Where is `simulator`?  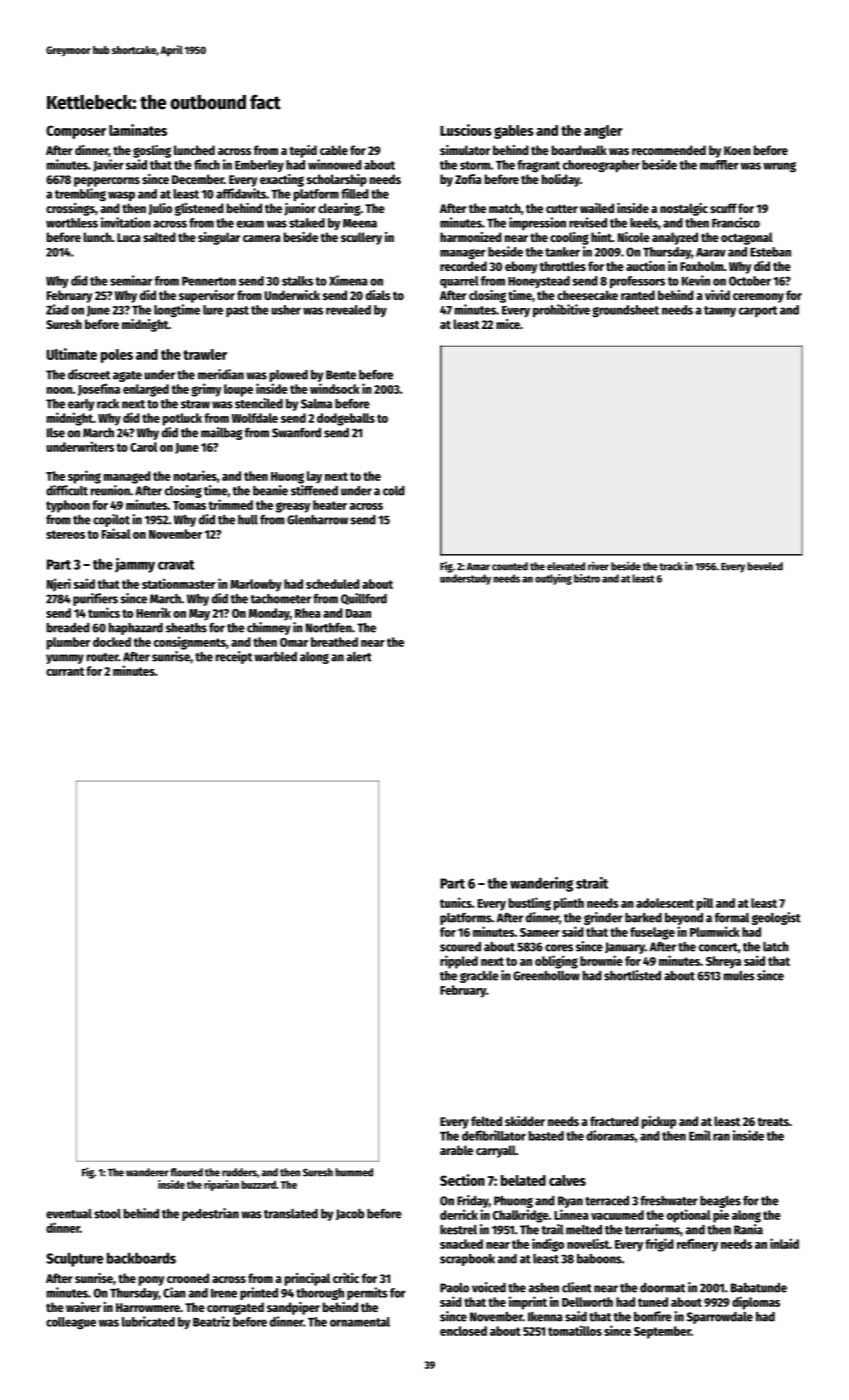
simulator is located at coordinates (465, 150).
